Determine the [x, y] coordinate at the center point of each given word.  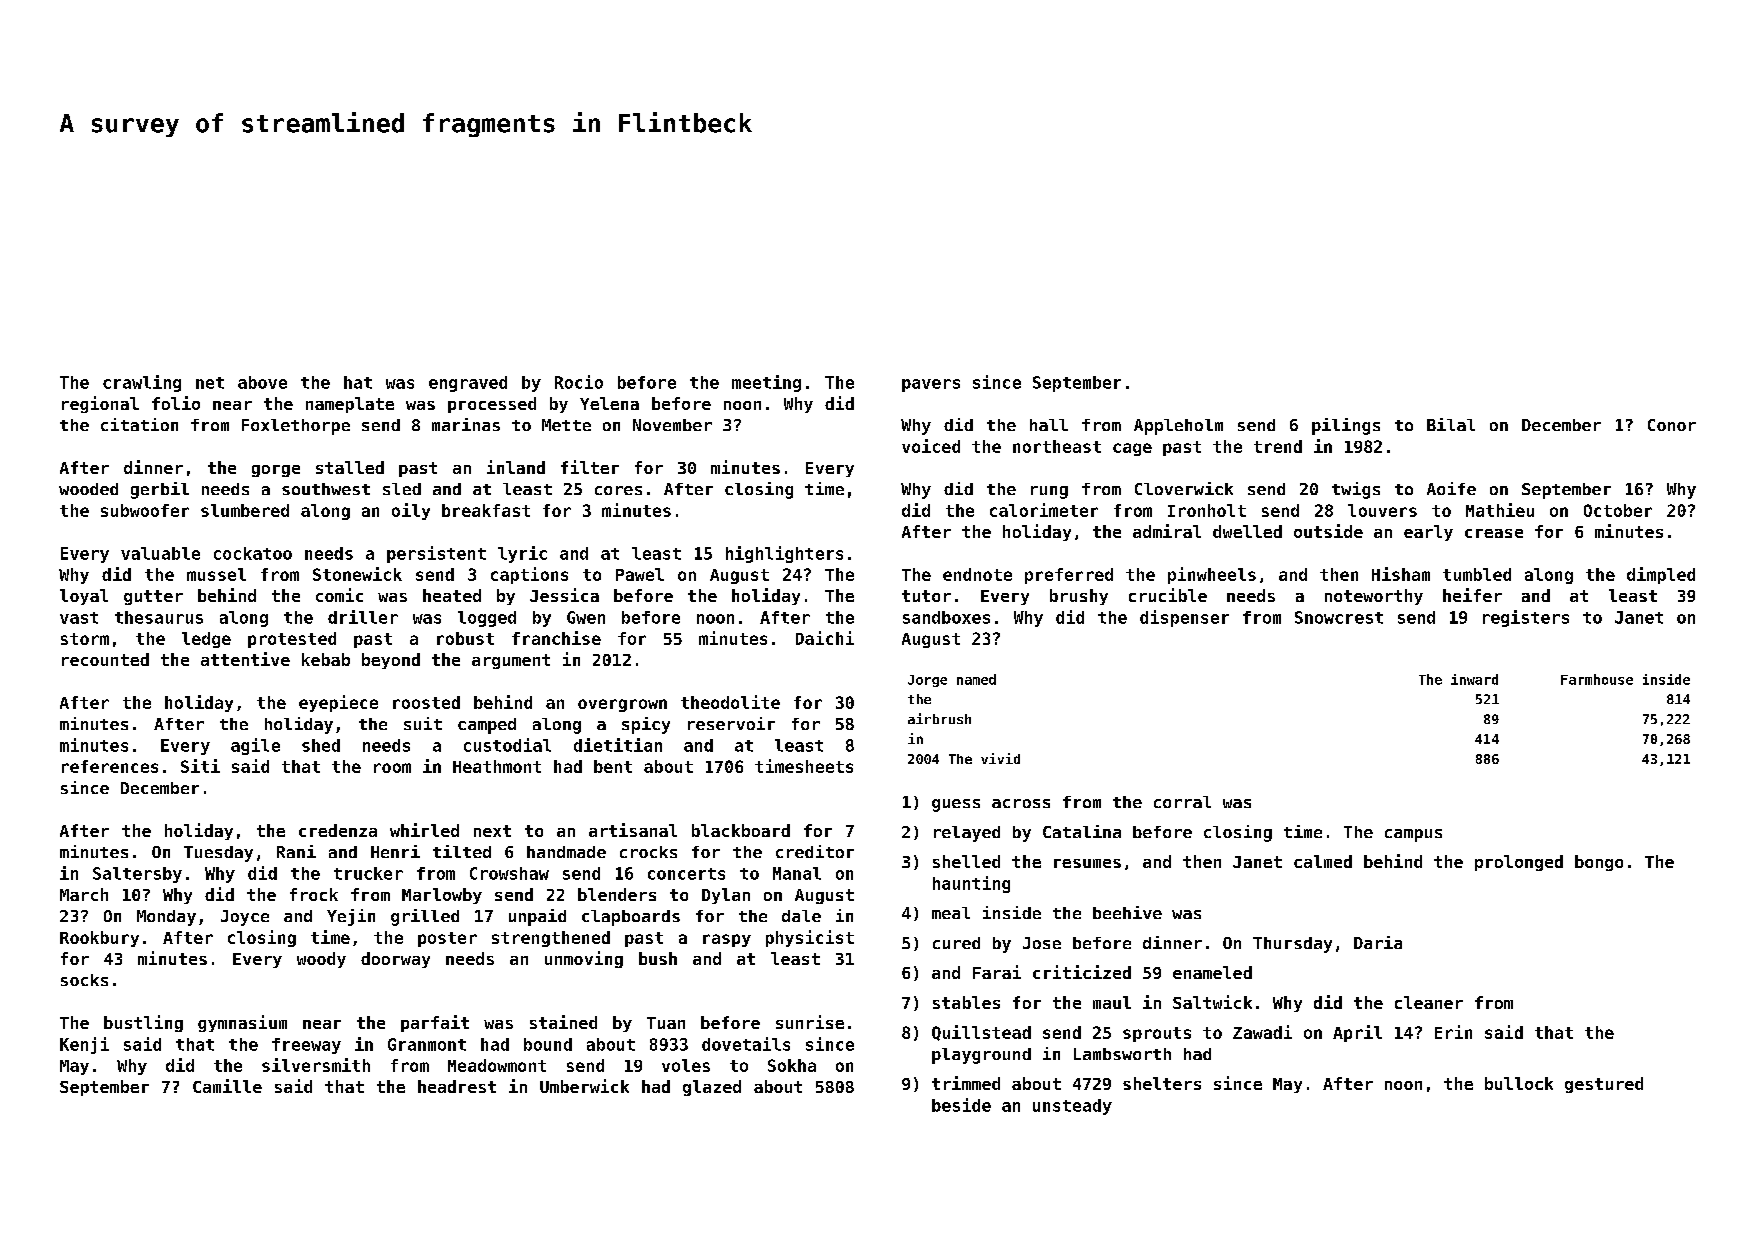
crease [1494, 533]
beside [961, 1105]
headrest [457, 1086]
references [110, 766]
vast [79, 618]
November [672, 425]
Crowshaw [509, 873]
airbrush [939, 718]
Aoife [1451, 488]
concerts [686, 874]
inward [1474, 679]
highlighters [784, 554]
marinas [466, 424]
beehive [1127, 912]
